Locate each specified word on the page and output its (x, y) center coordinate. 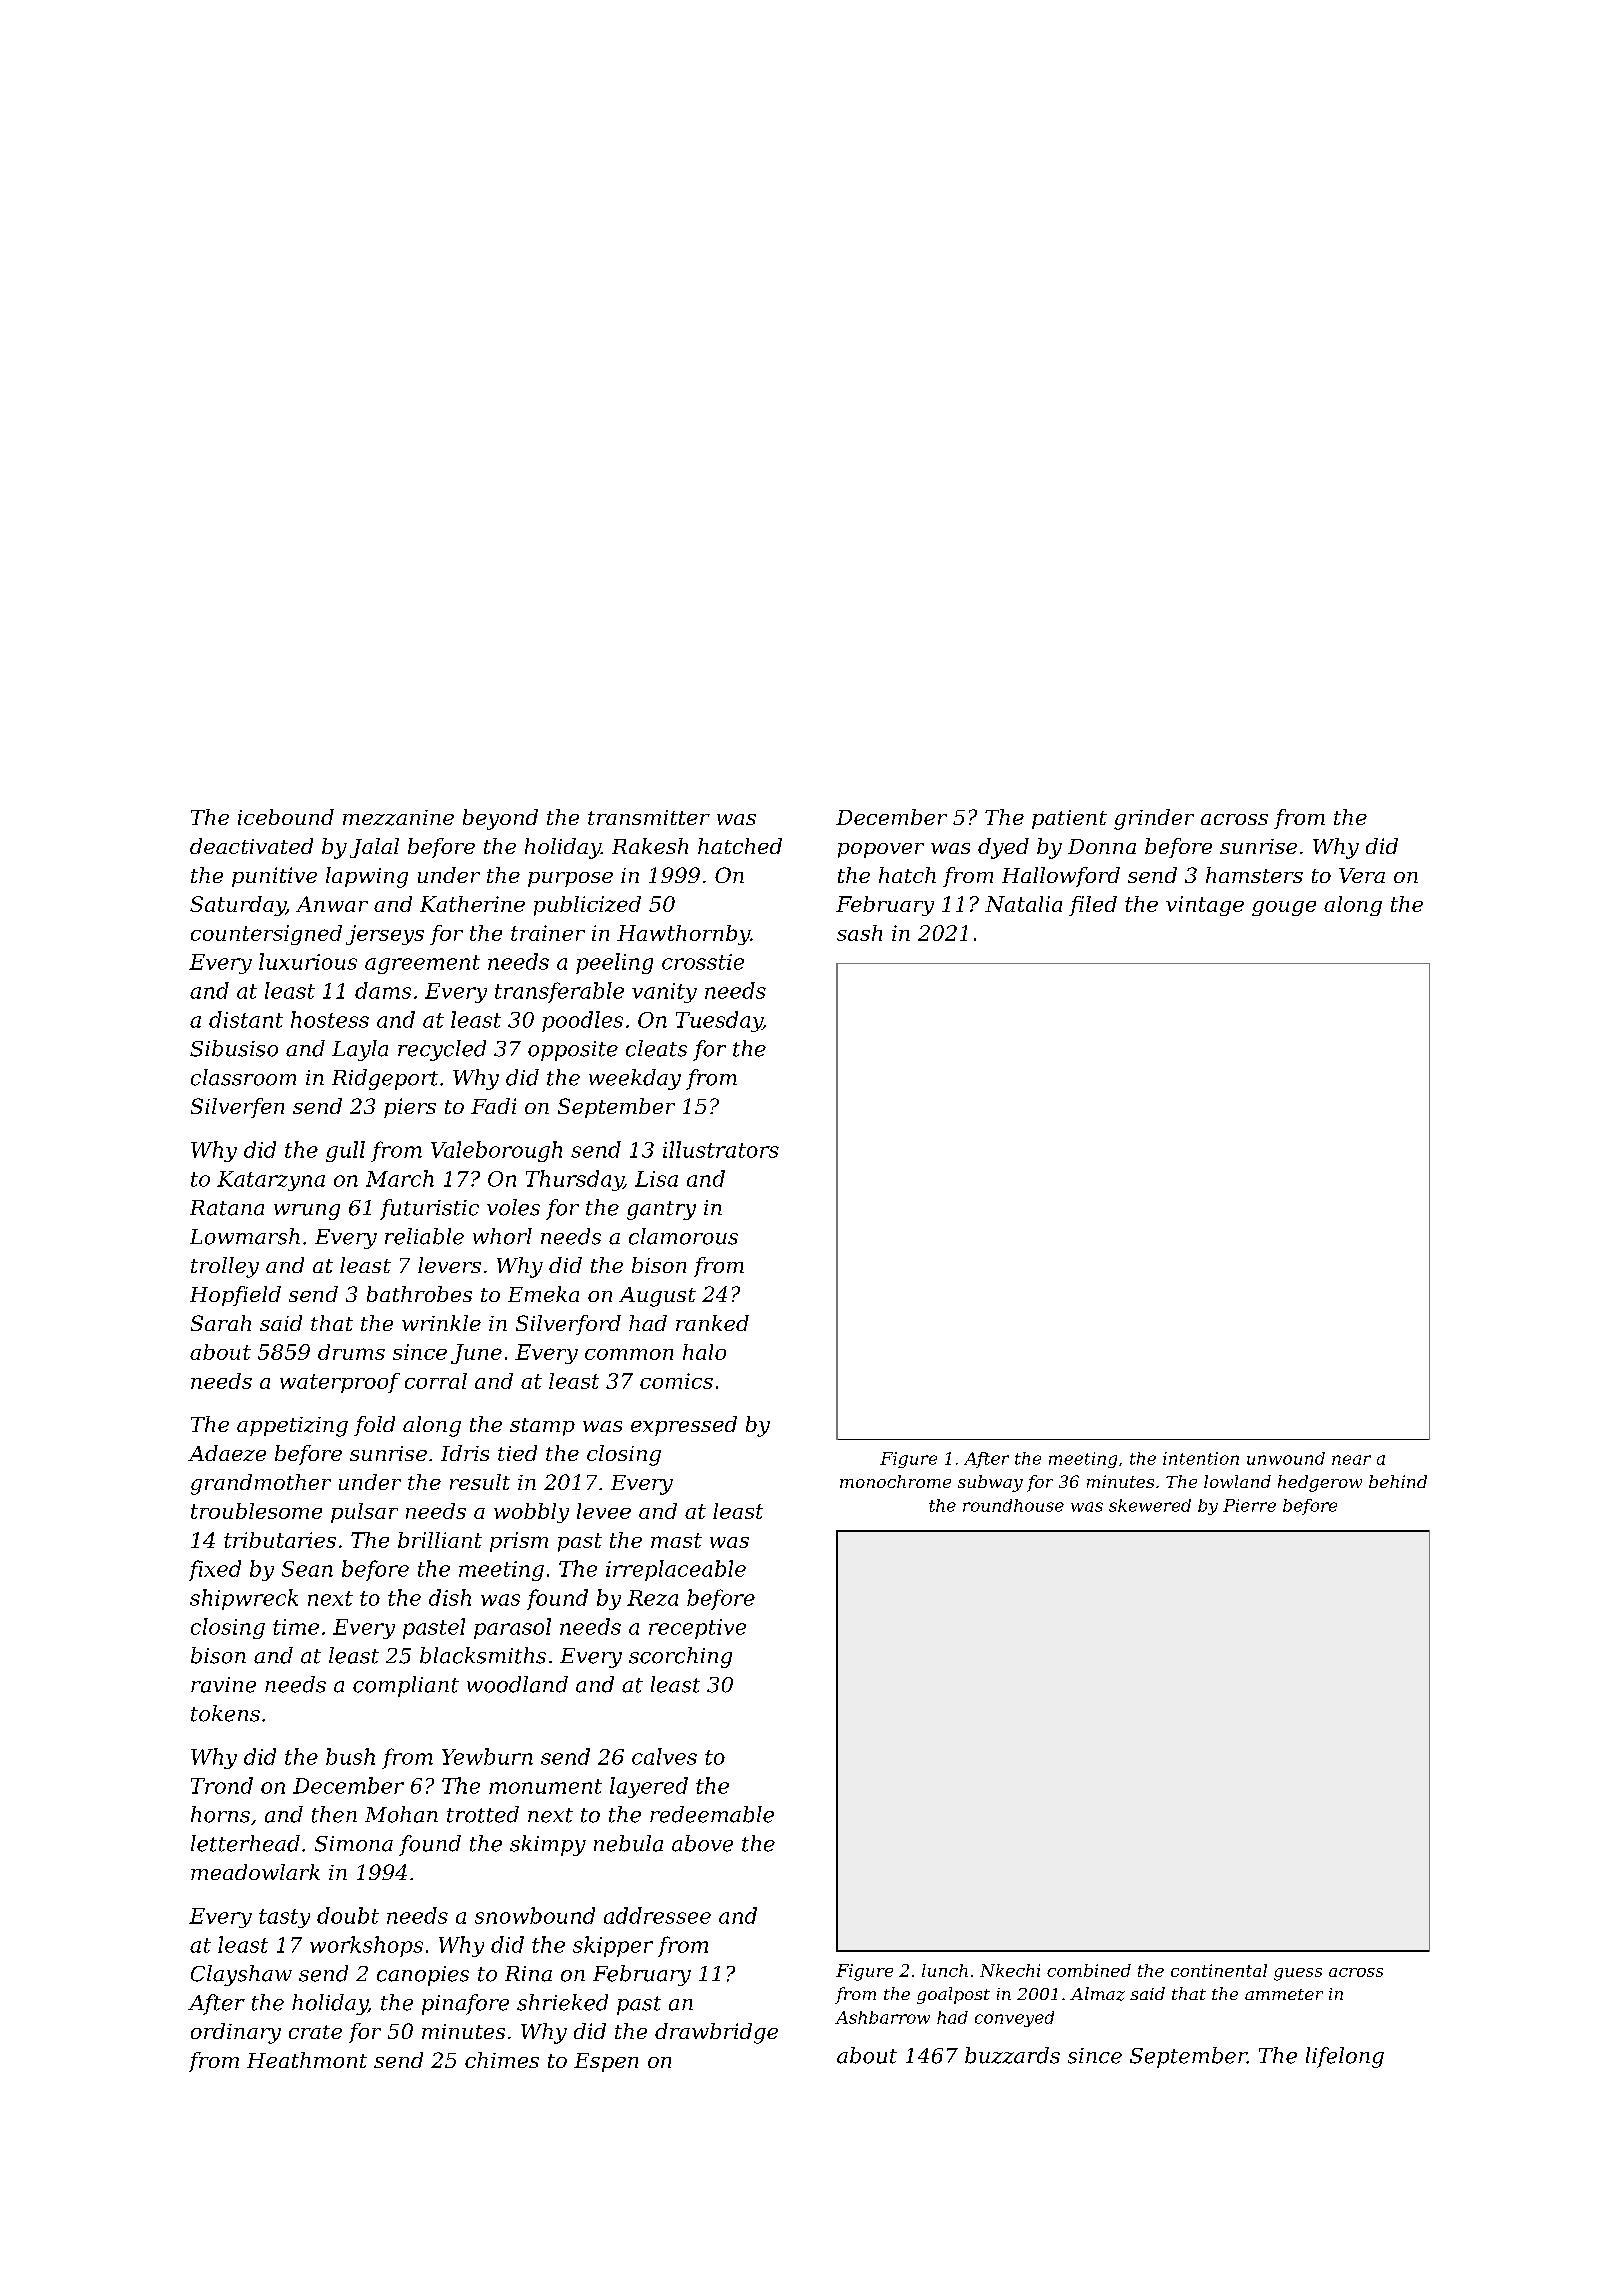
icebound (286, 817)
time (296, 1627)
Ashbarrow (882, 2017)
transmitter (649, 817)
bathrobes (419, 1294)
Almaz (1097, 1994)
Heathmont (307, 2060)
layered (649, 1787)
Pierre (1249, 1505)
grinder (1154, 819)
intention (1201, 1458)
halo (704, 1352)
